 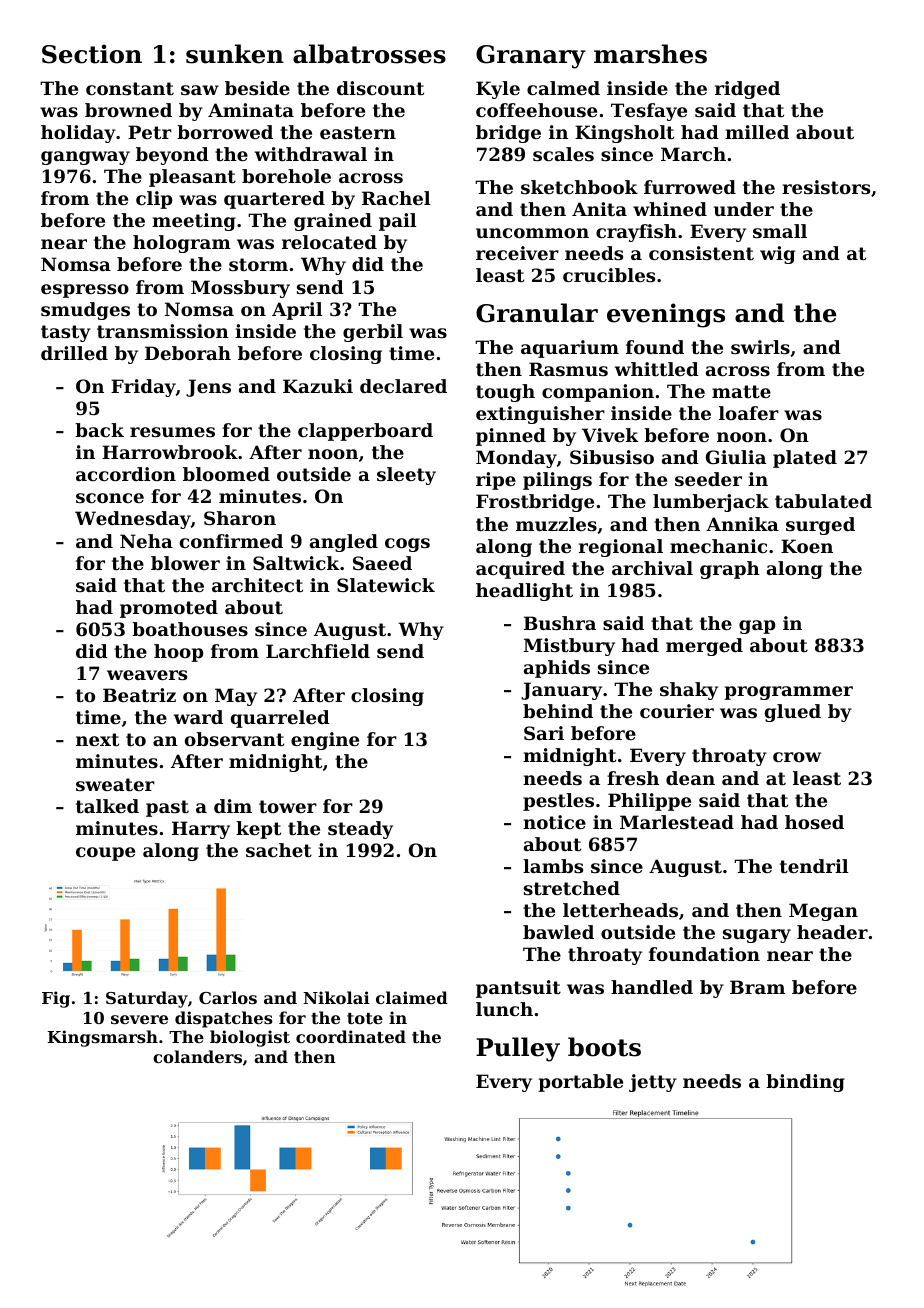 What do you see at coordinates (690, 187) in the document?
I see `furrowed` at bounding box center [690, 187].
